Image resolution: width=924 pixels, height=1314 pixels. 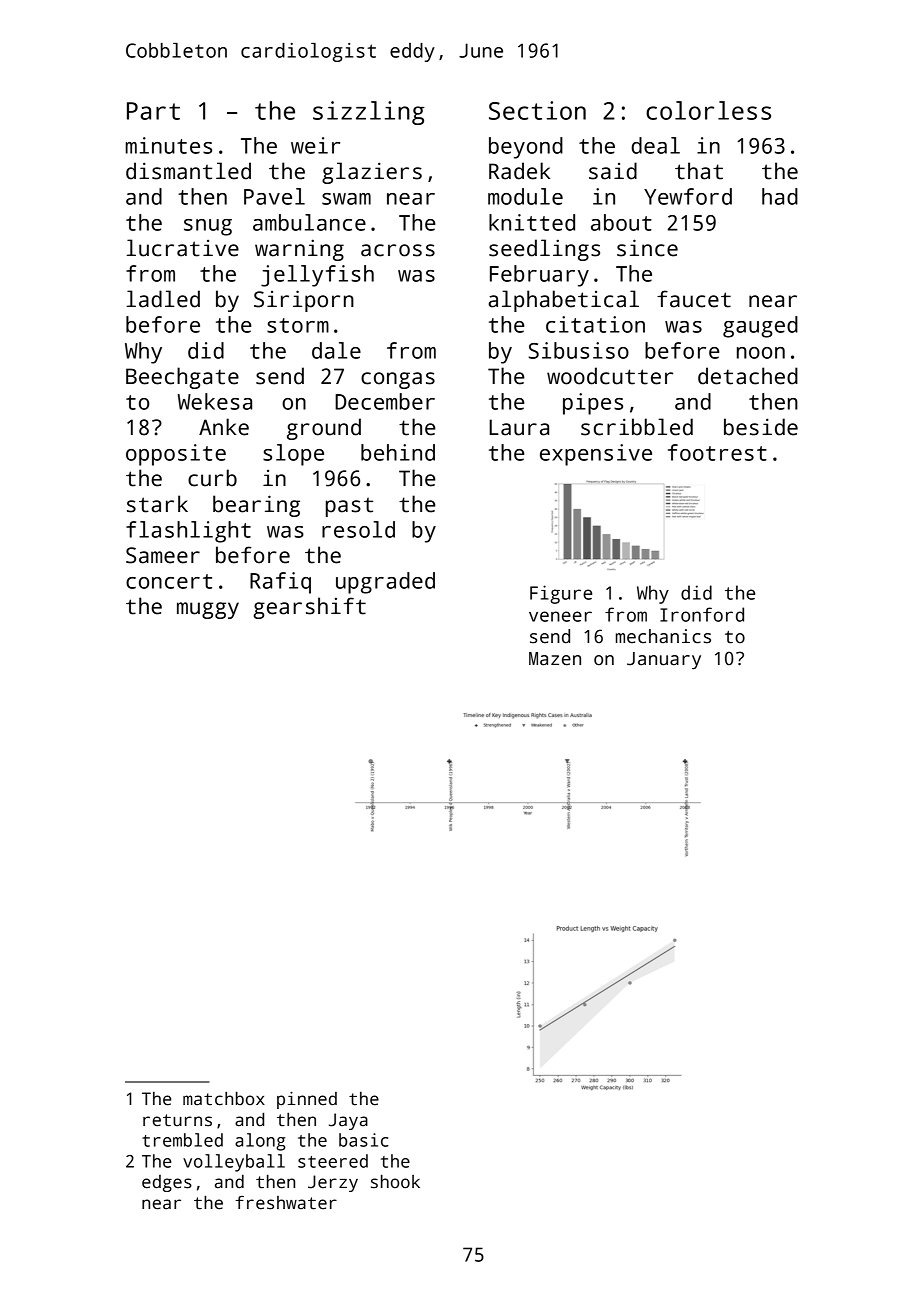 What do you see at coordinates (395, 1181) in the page?
I see `shook` at bounding box center [395, 1181].
